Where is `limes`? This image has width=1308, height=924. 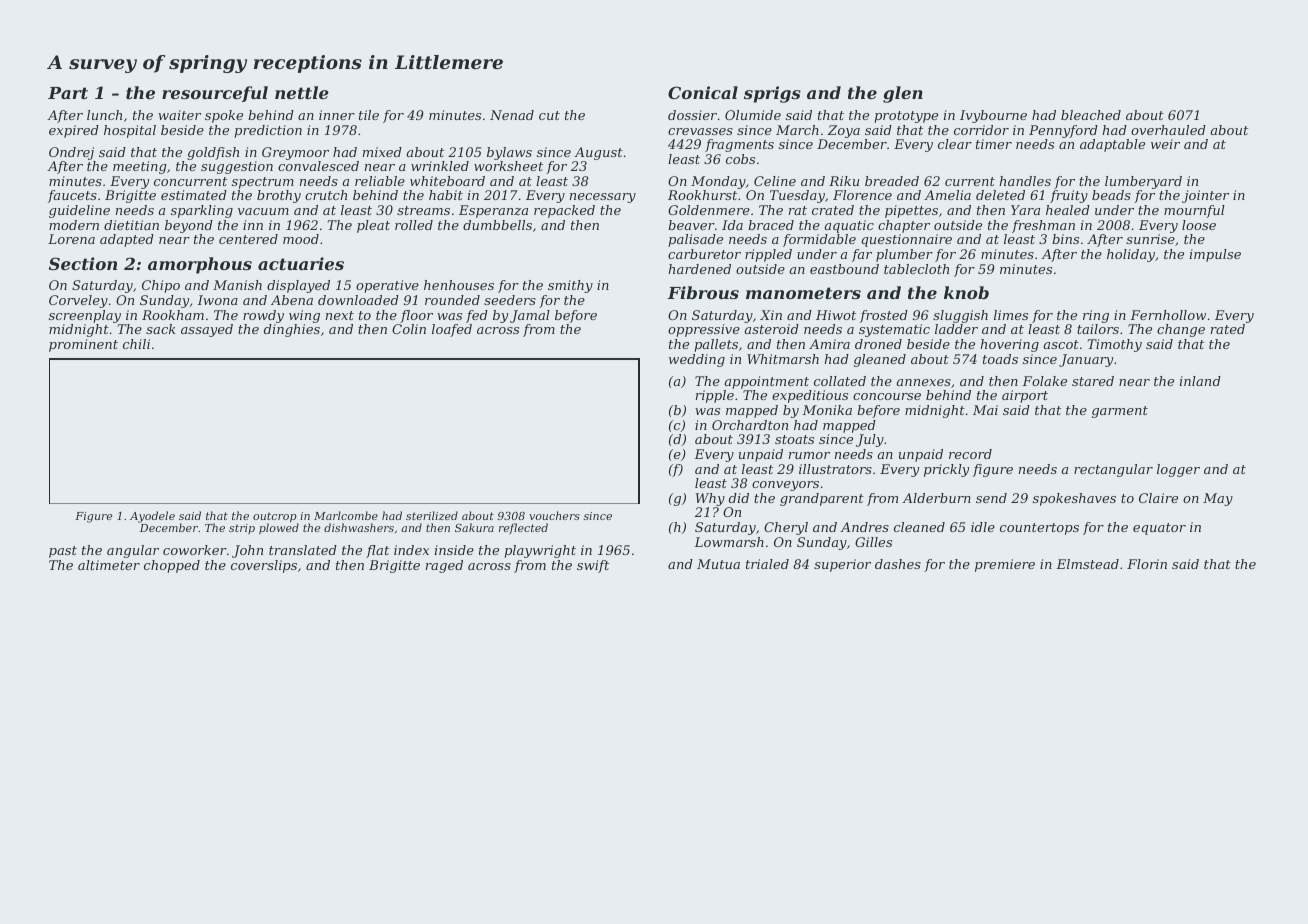 limes is located at coordinates (1011, 315).
